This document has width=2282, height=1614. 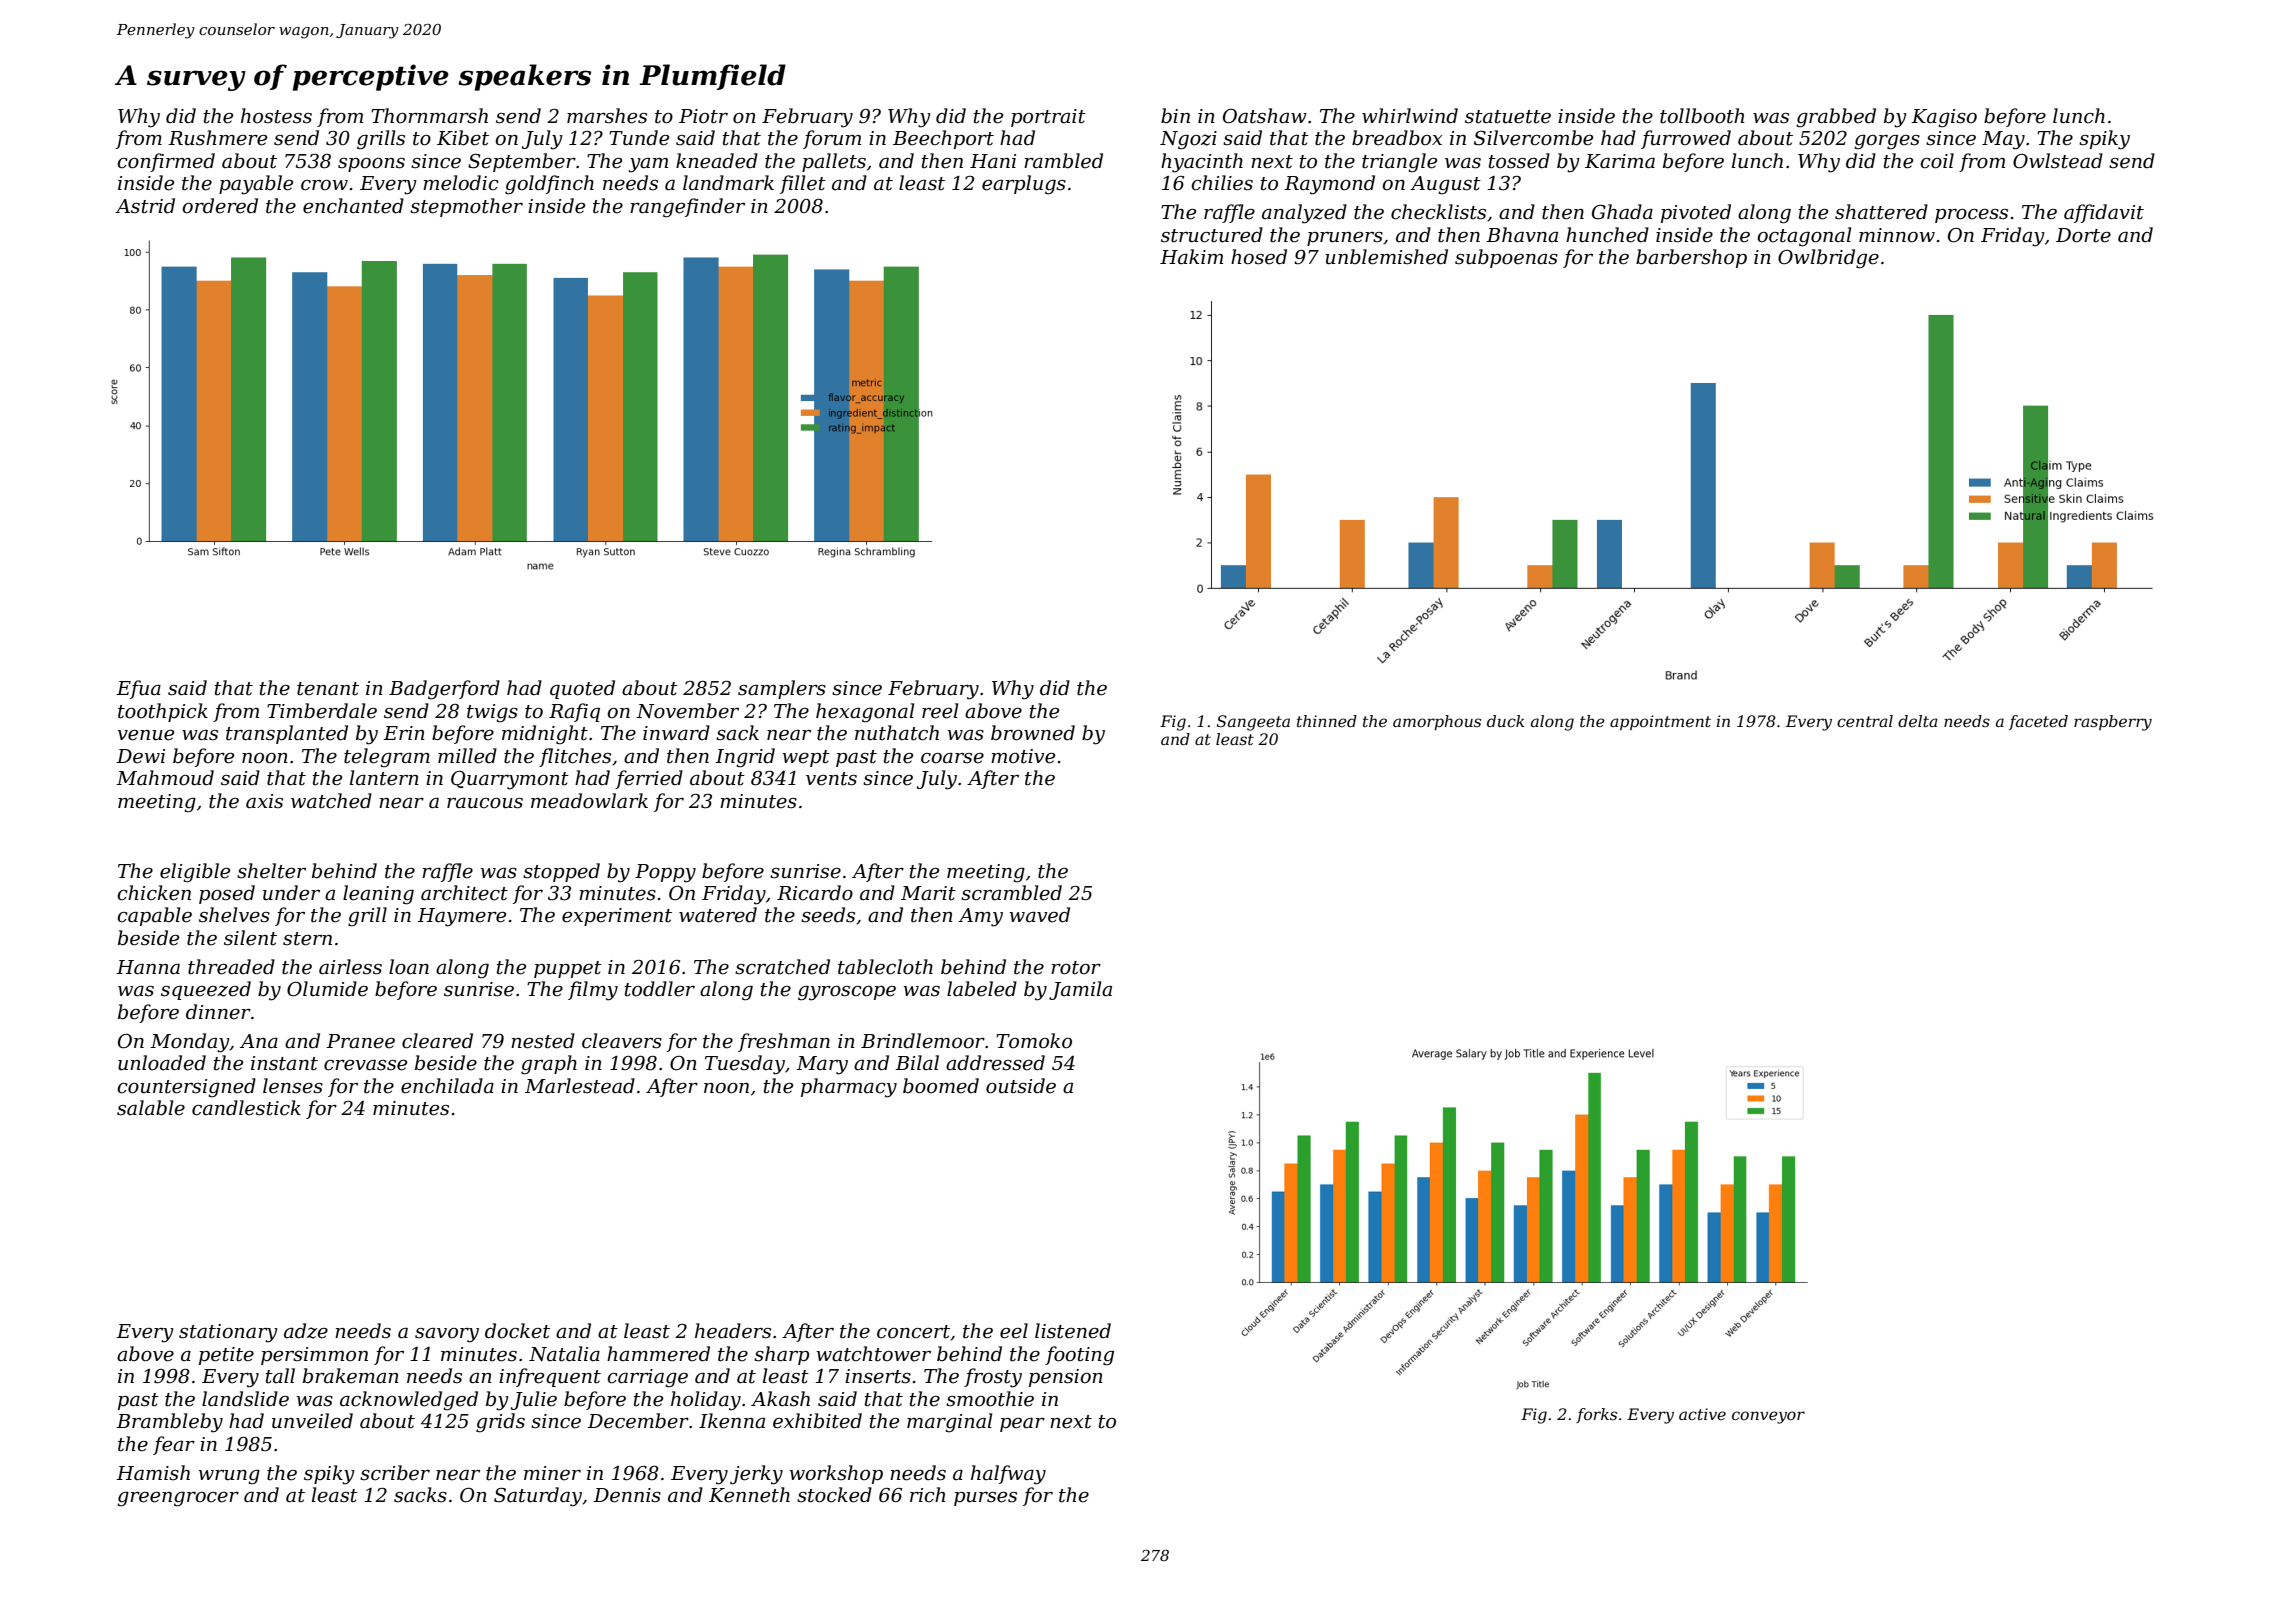 I want to click on watchtower, so click(x=874, y=1354).
